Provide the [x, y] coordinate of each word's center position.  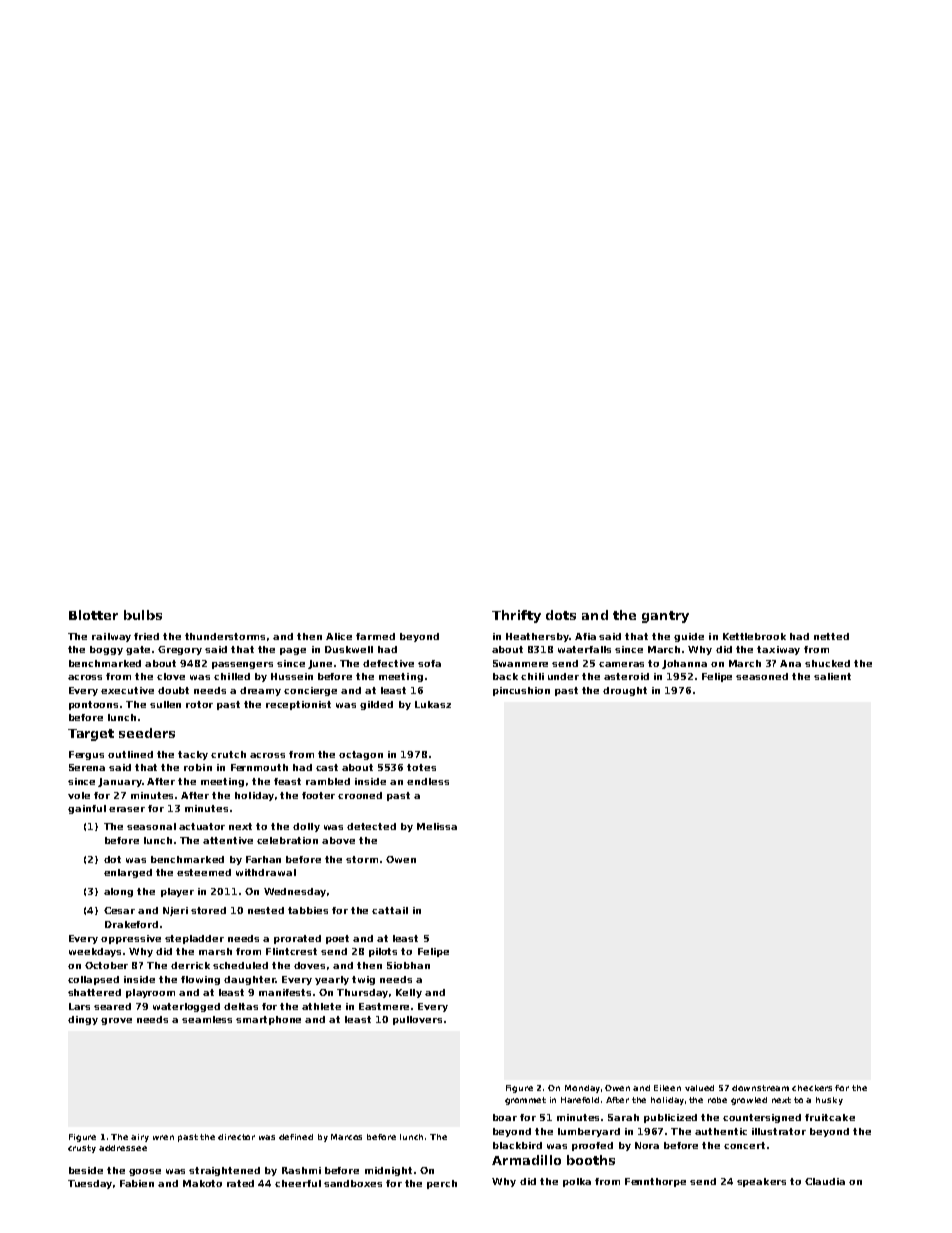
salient [832, 676]
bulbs [143, 615]
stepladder [194, 939]
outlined [130, 754]
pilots [383, 952]
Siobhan [408, 965]
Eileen [667, 1088]
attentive [228, 840]
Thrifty [516, 616]
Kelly [409, 993]
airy [140, 1138]
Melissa [437, 826]
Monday [582, 1089]
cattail [390, 910]
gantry [665, 617]
